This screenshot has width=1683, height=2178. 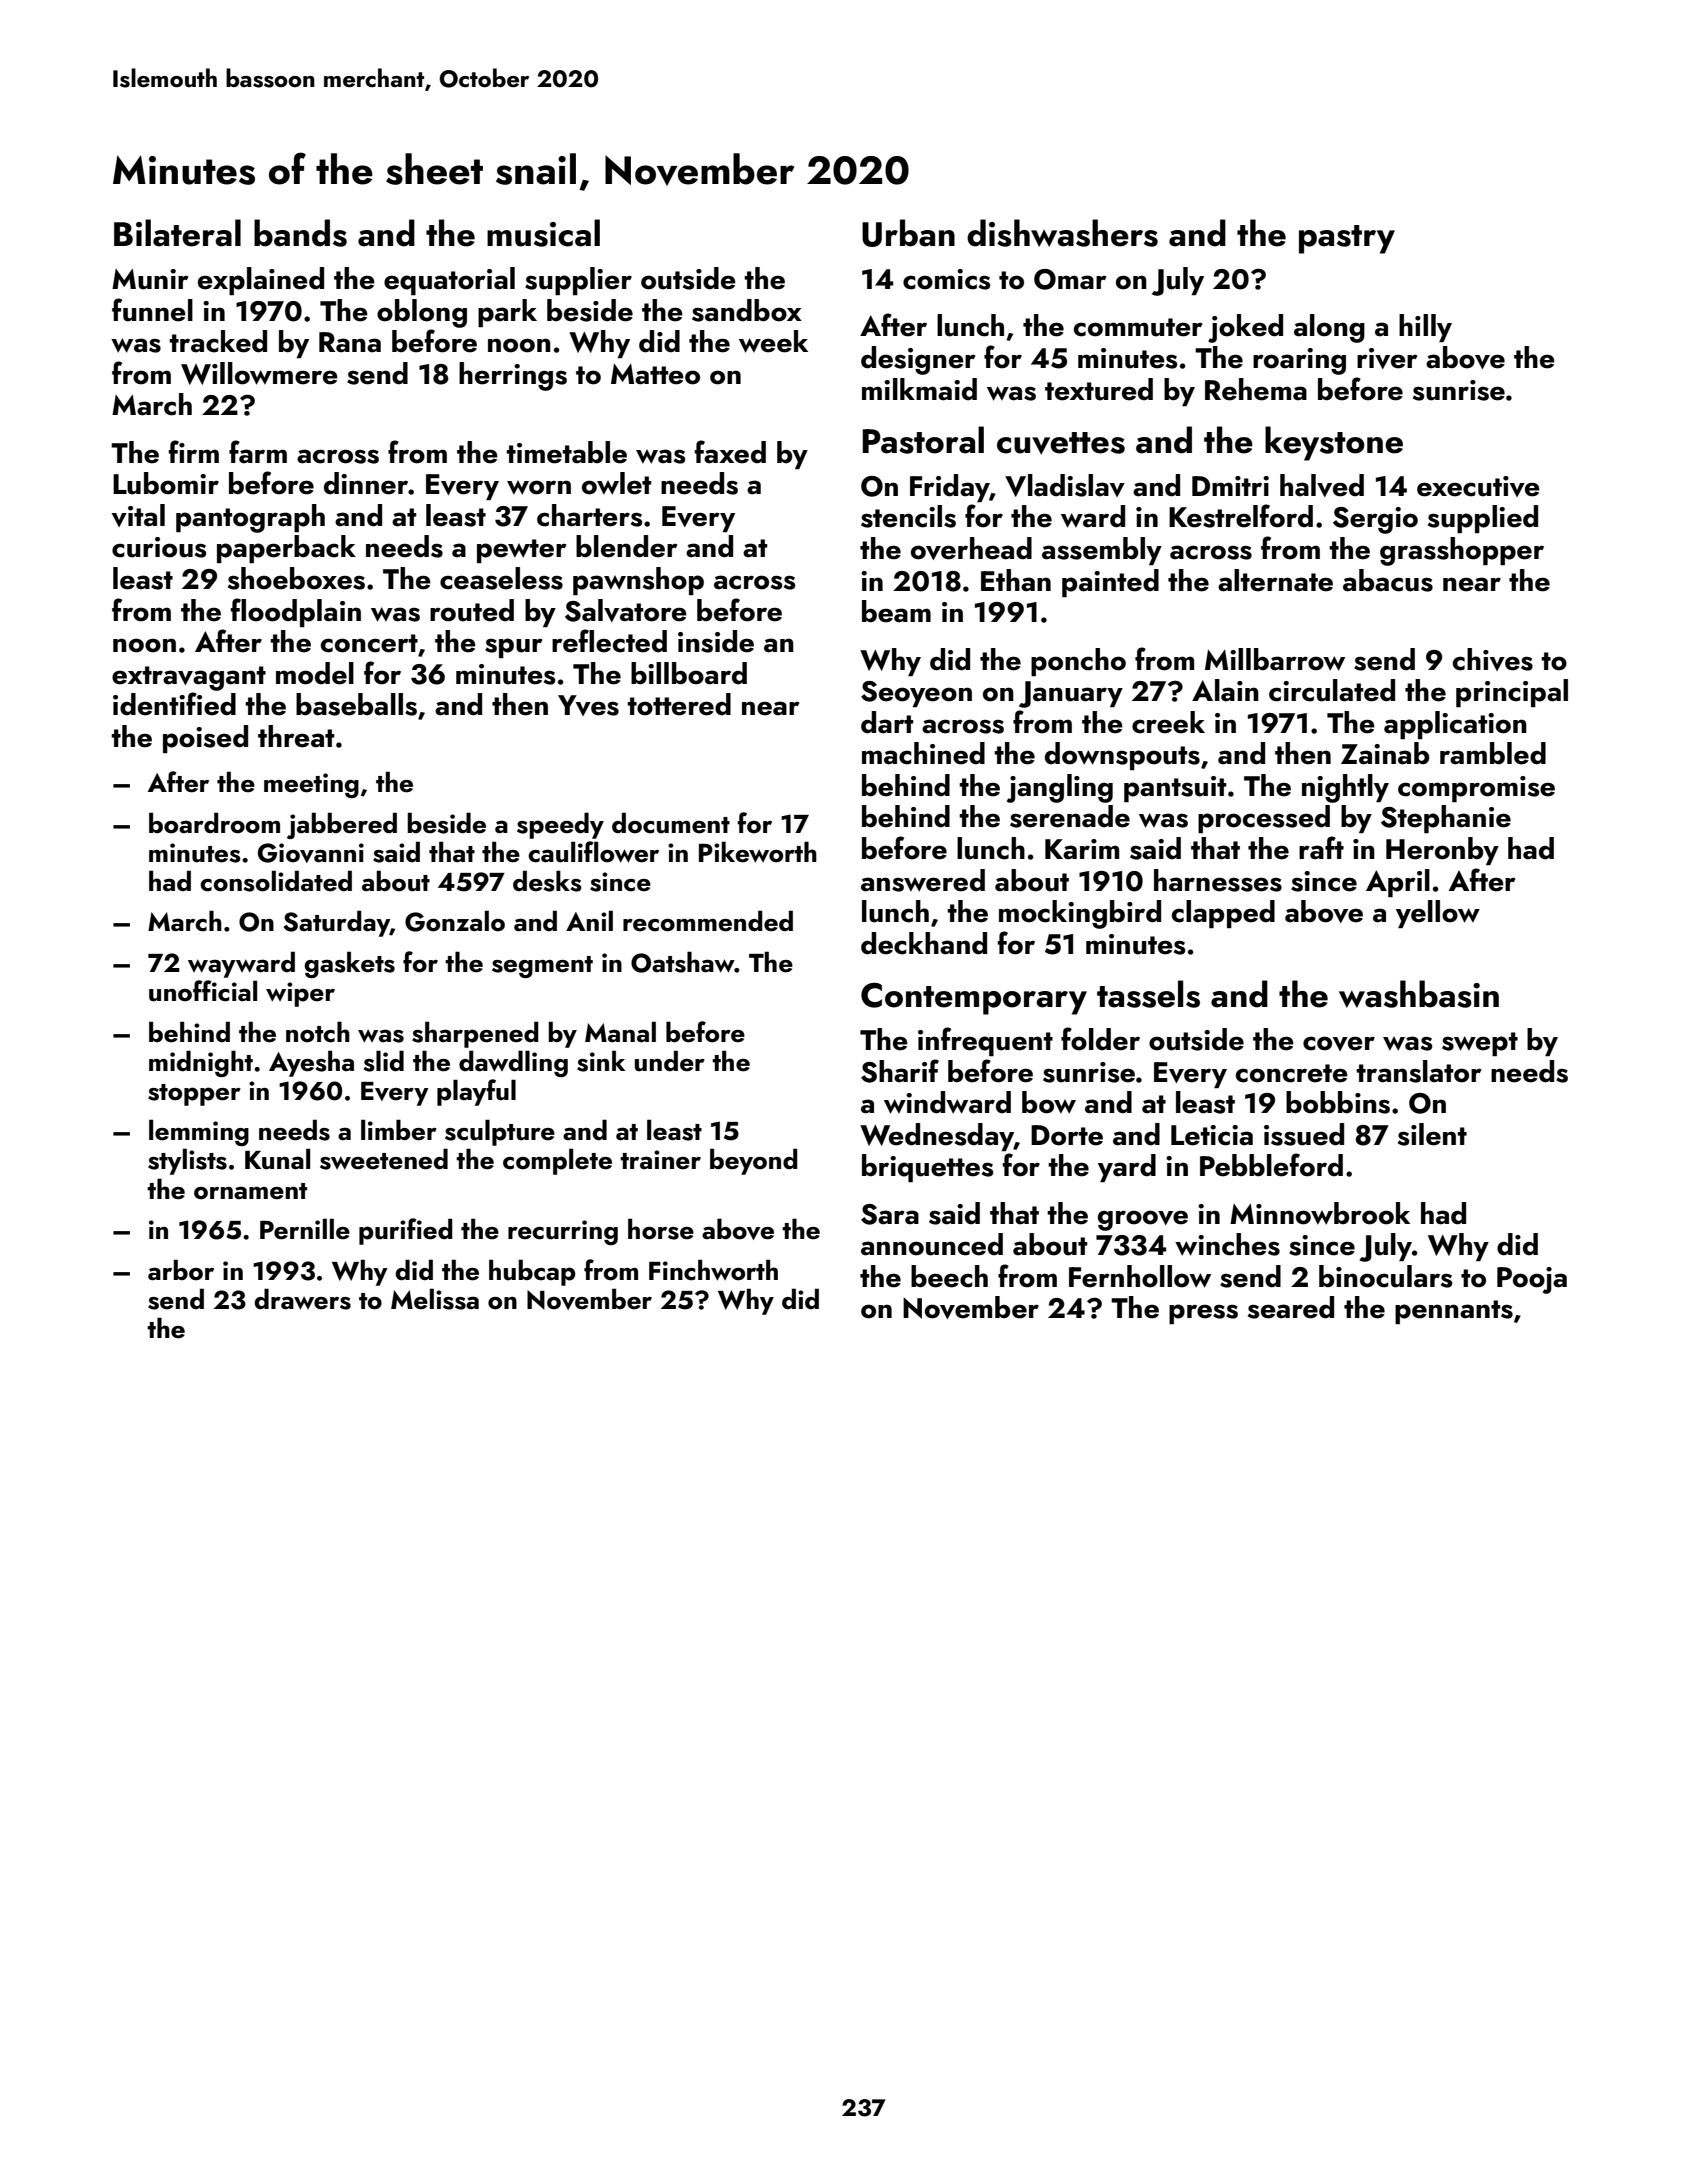 I want to click on floodplain, so click(x=295, y=612).
